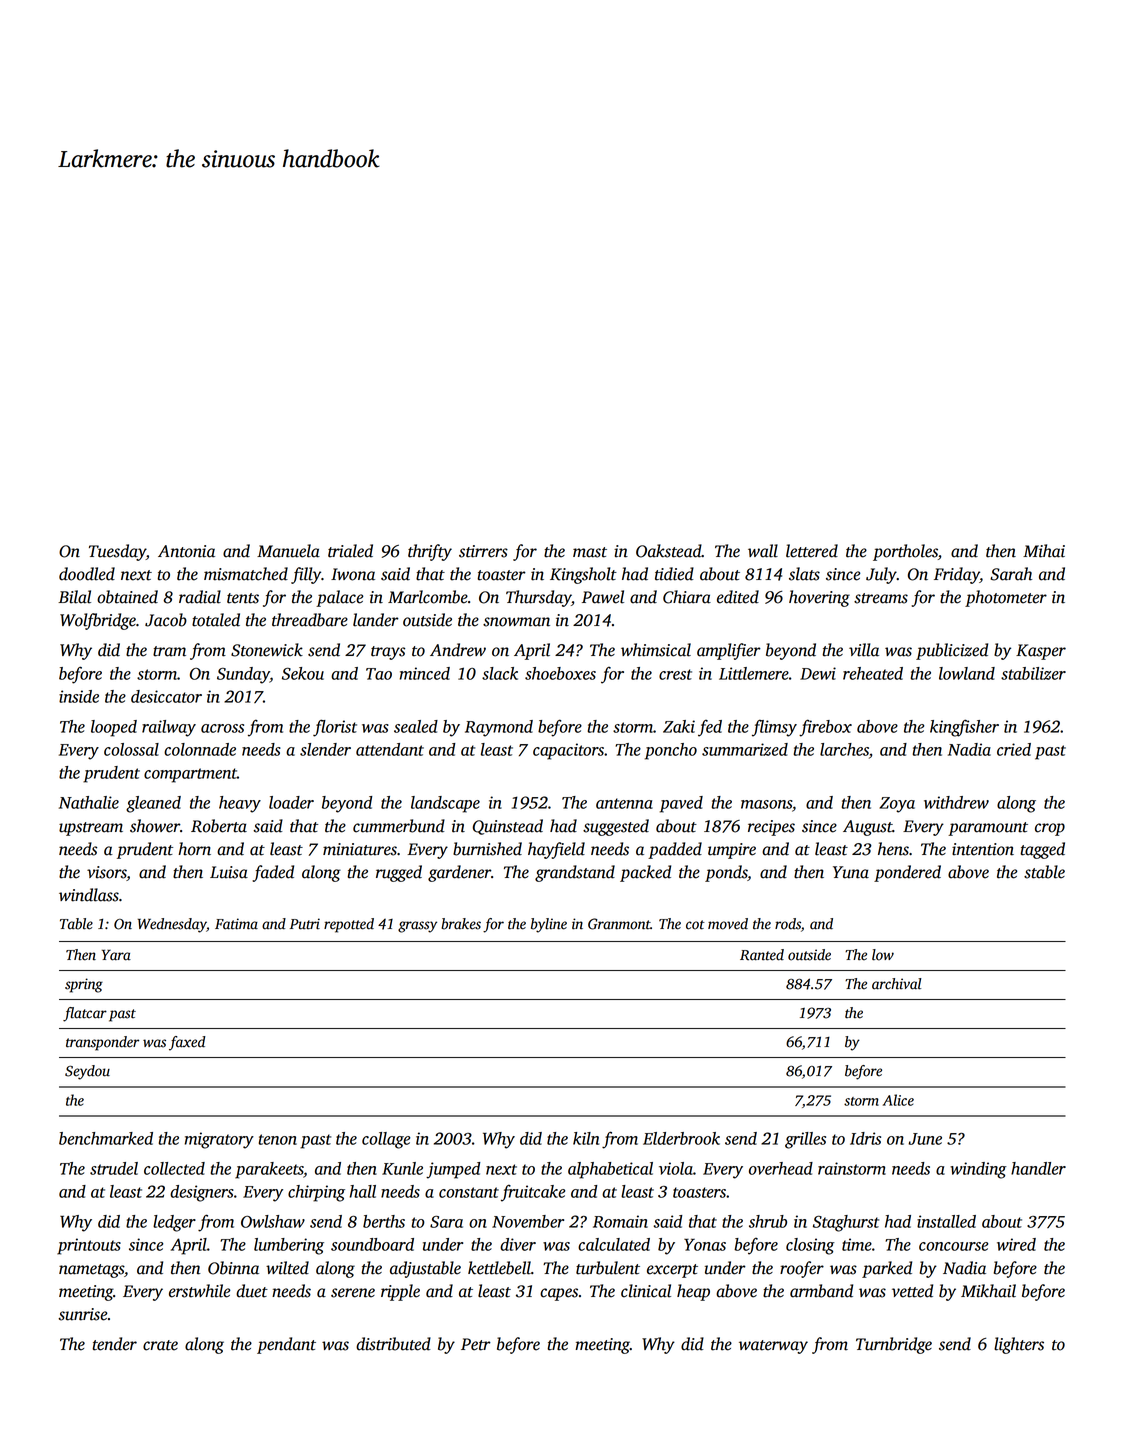 Image resolution: width=1124 pixels, height=1455 pixels. I want to click on kettlebell, so click(499, 1268).
